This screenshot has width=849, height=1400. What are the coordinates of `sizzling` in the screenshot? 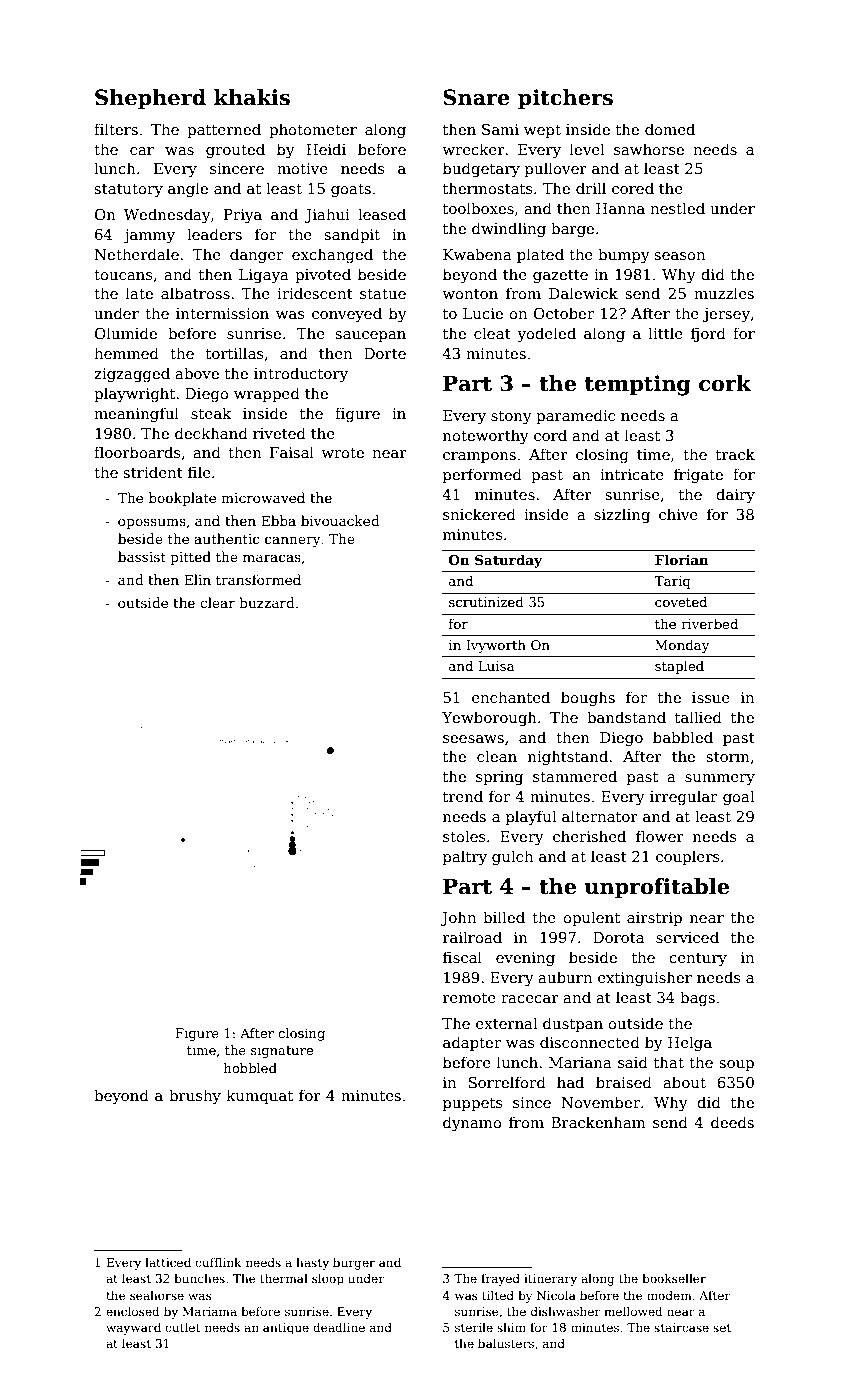 It's located at (622, 516).
